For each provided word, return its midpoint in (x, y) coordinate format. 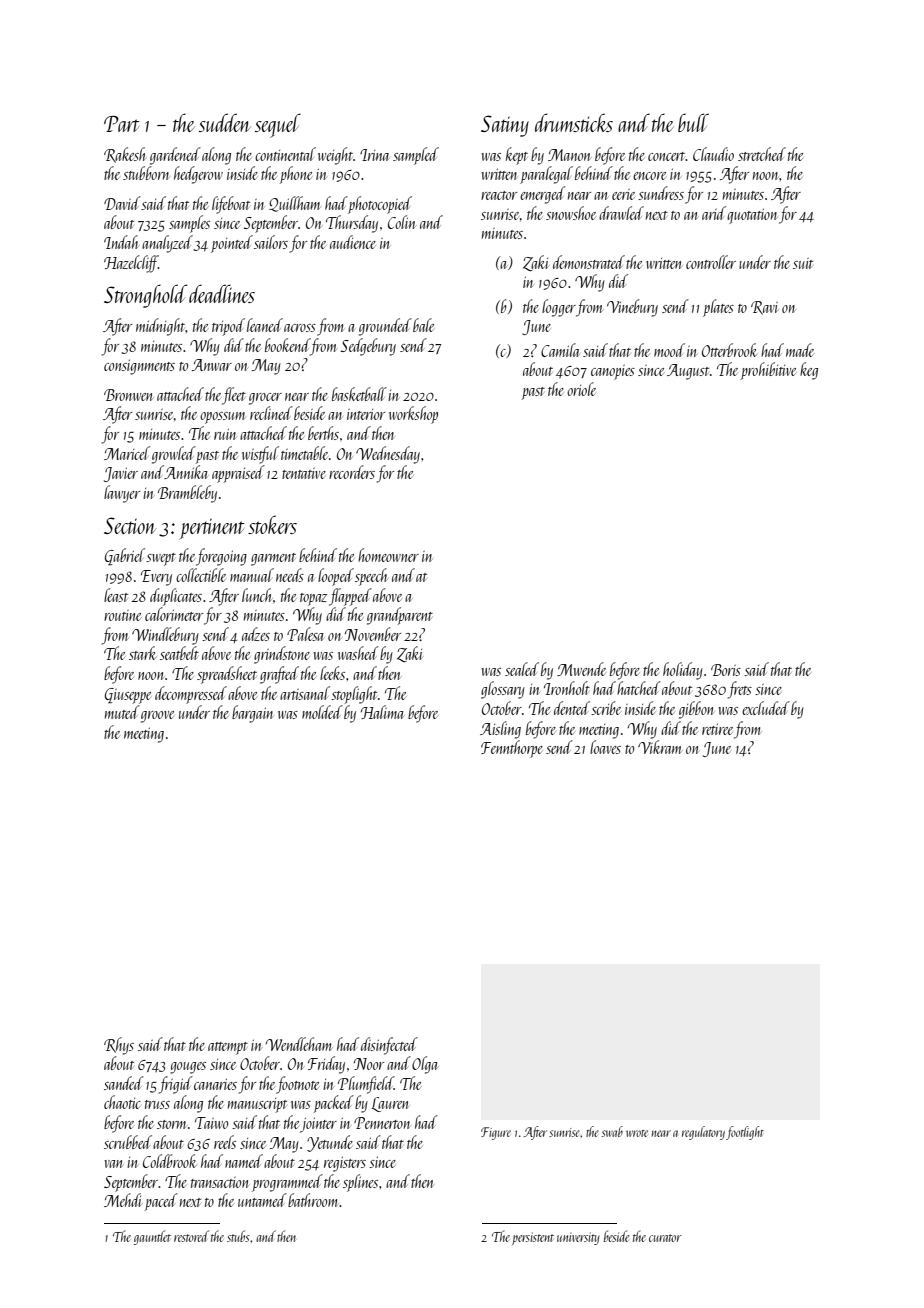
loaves (605, 747)
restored (191, 1236)
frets (740, 690)
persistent (533, 1238)
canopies (613, 372)
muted (122, 712)
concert (667, 156)
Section (130, 525)
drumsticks (574, 122)
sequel (278, 125)
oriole (581, 389)
